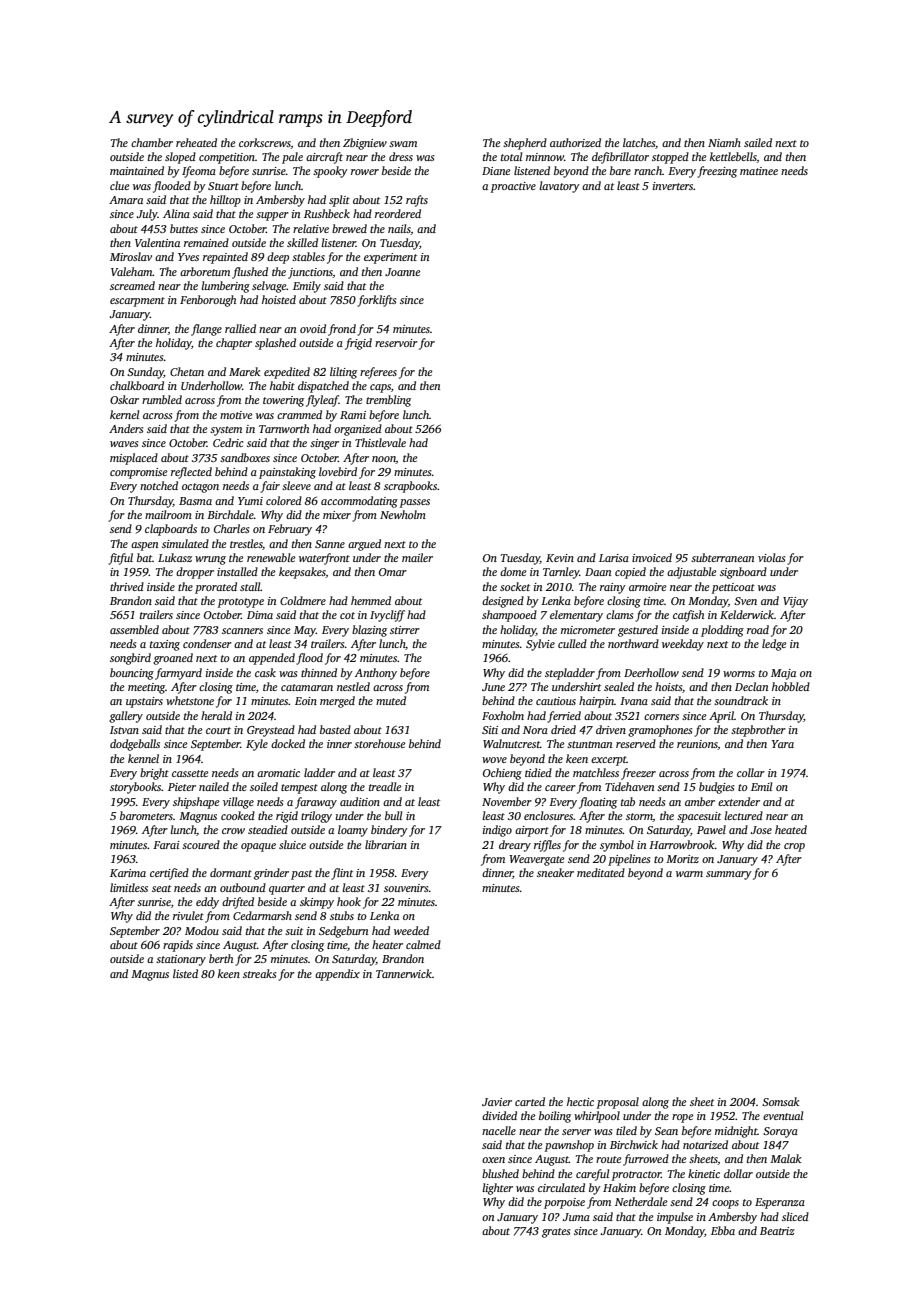  I want to click on reservoir, so click(396, 343).
